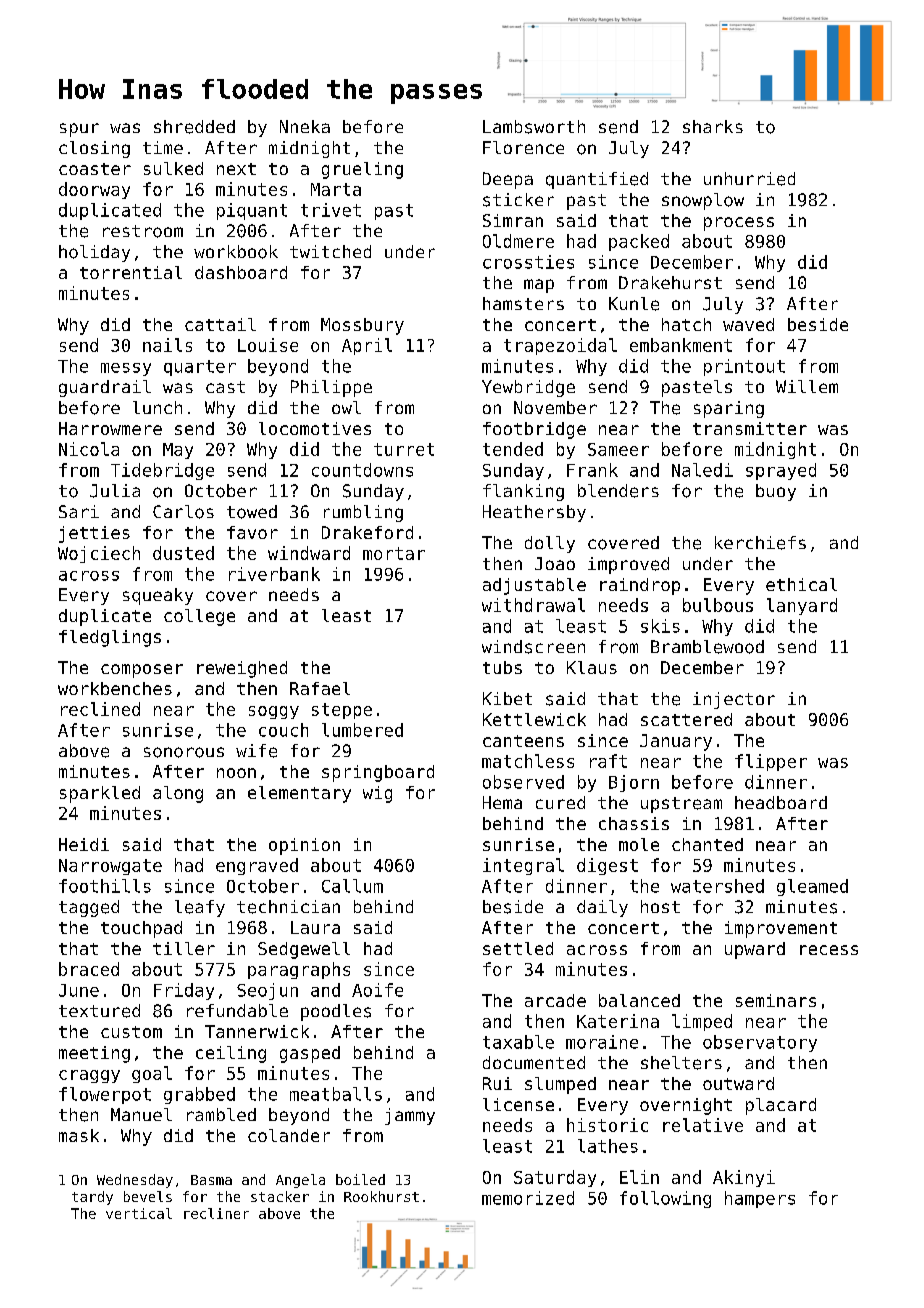 This screenshot has height=1308, width=924. What do you see at coordinates (781, 1106) in the screenshot?
I see `placard` at bounding box center [781, 1106].
